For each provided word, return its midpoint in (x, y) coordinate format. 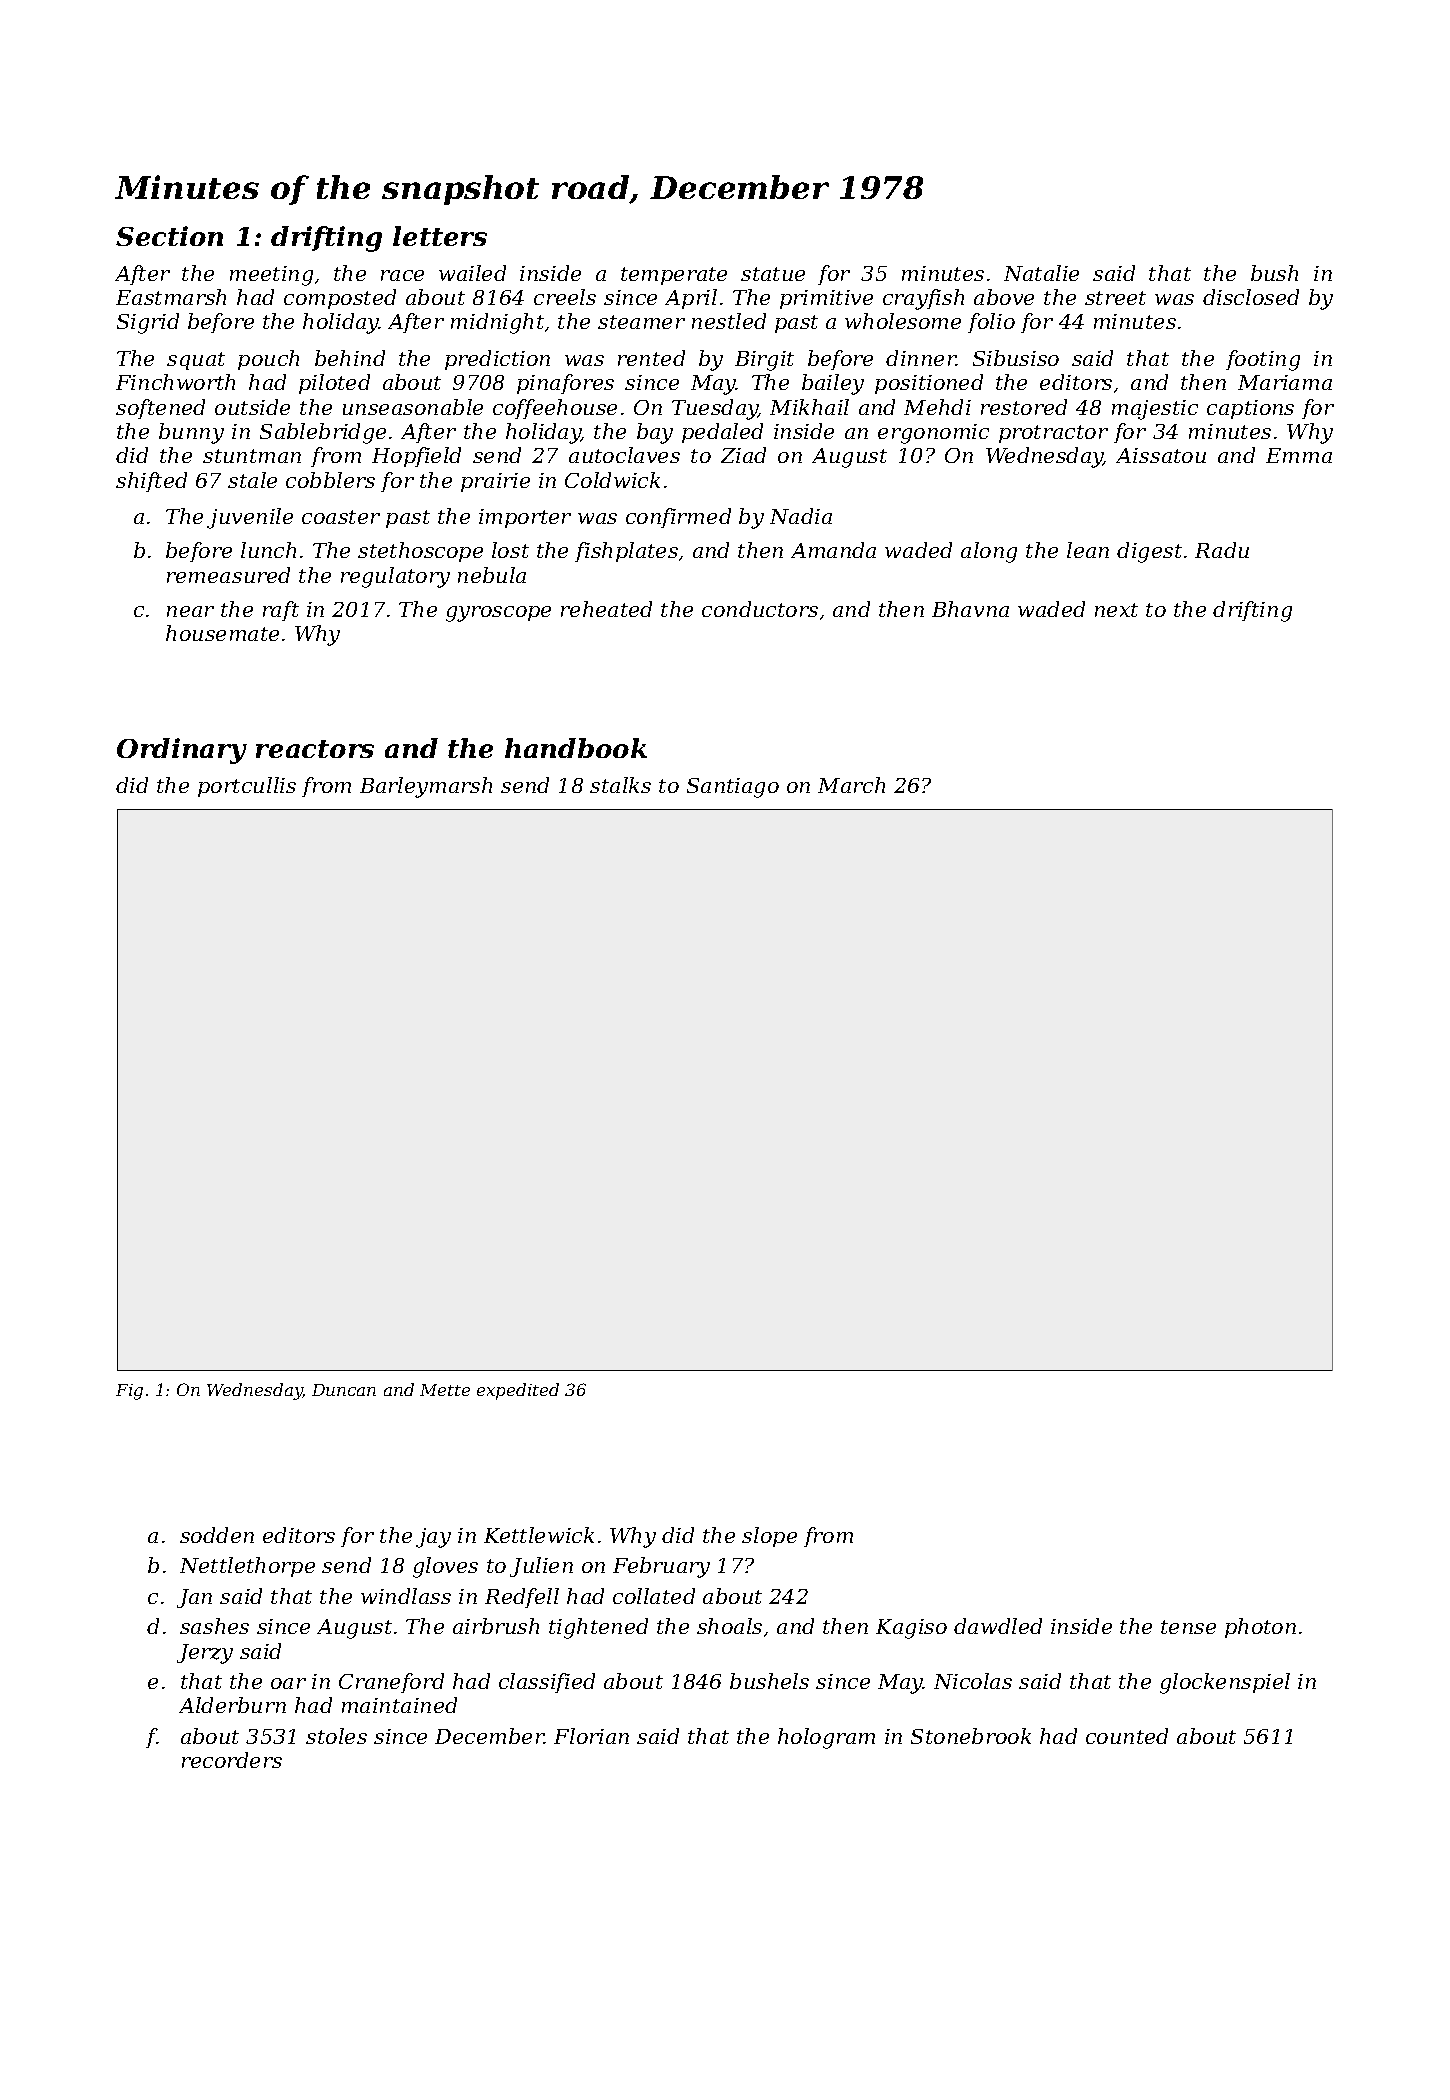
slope (769, 1537)
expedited (518, 1391)
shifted (151, 482)
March (851, 785)
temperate (674, 276)
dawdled (998, 1626)
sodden (217, 1535)
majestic (1155, 410)
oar (288, 1683)
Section (169, 236)
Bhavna (970, 609)
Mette (445, 1390)
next (1116, 610)
